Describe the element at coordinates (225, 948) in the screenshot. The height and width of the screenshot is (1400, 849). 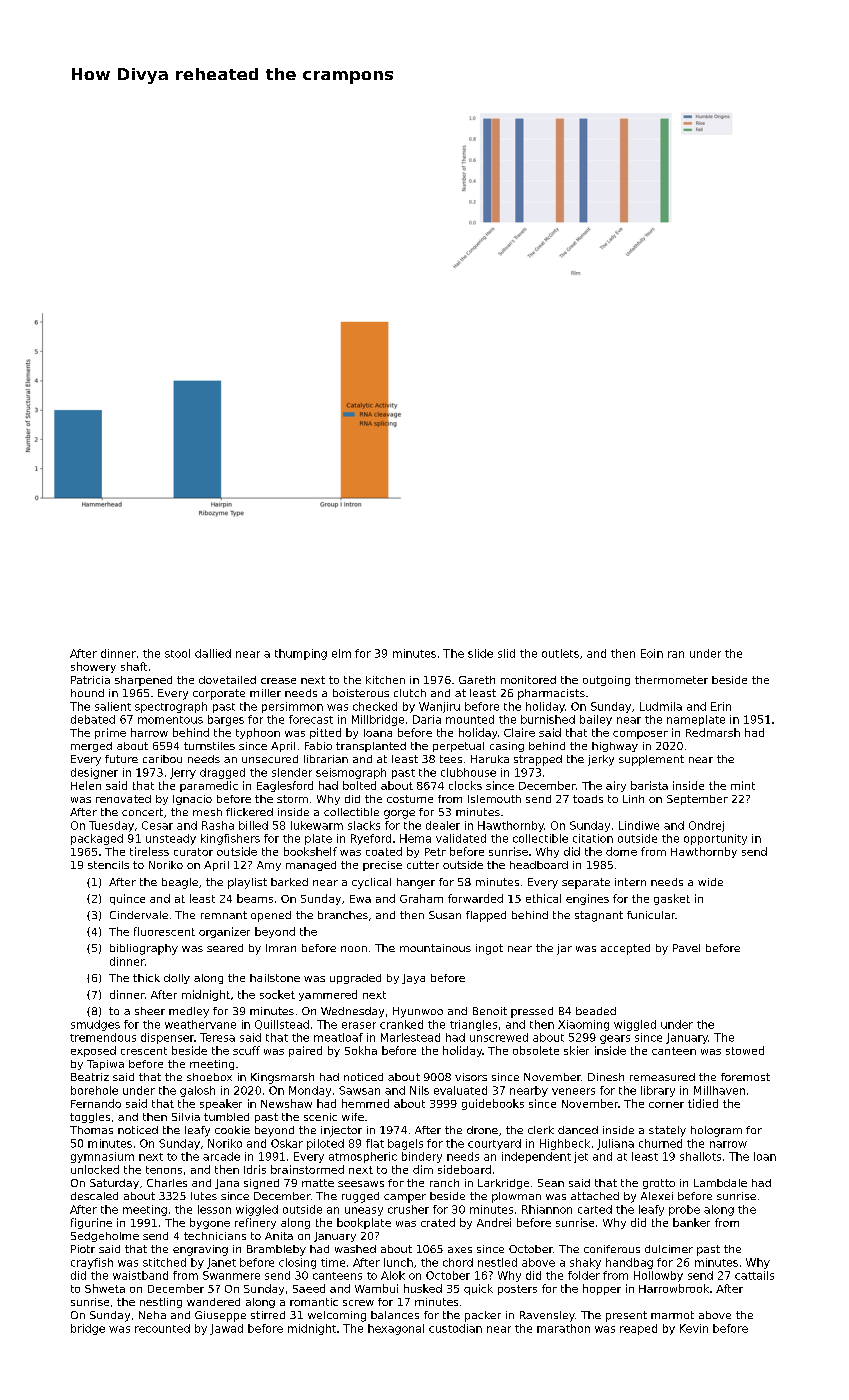
I see `seared` at that location.
